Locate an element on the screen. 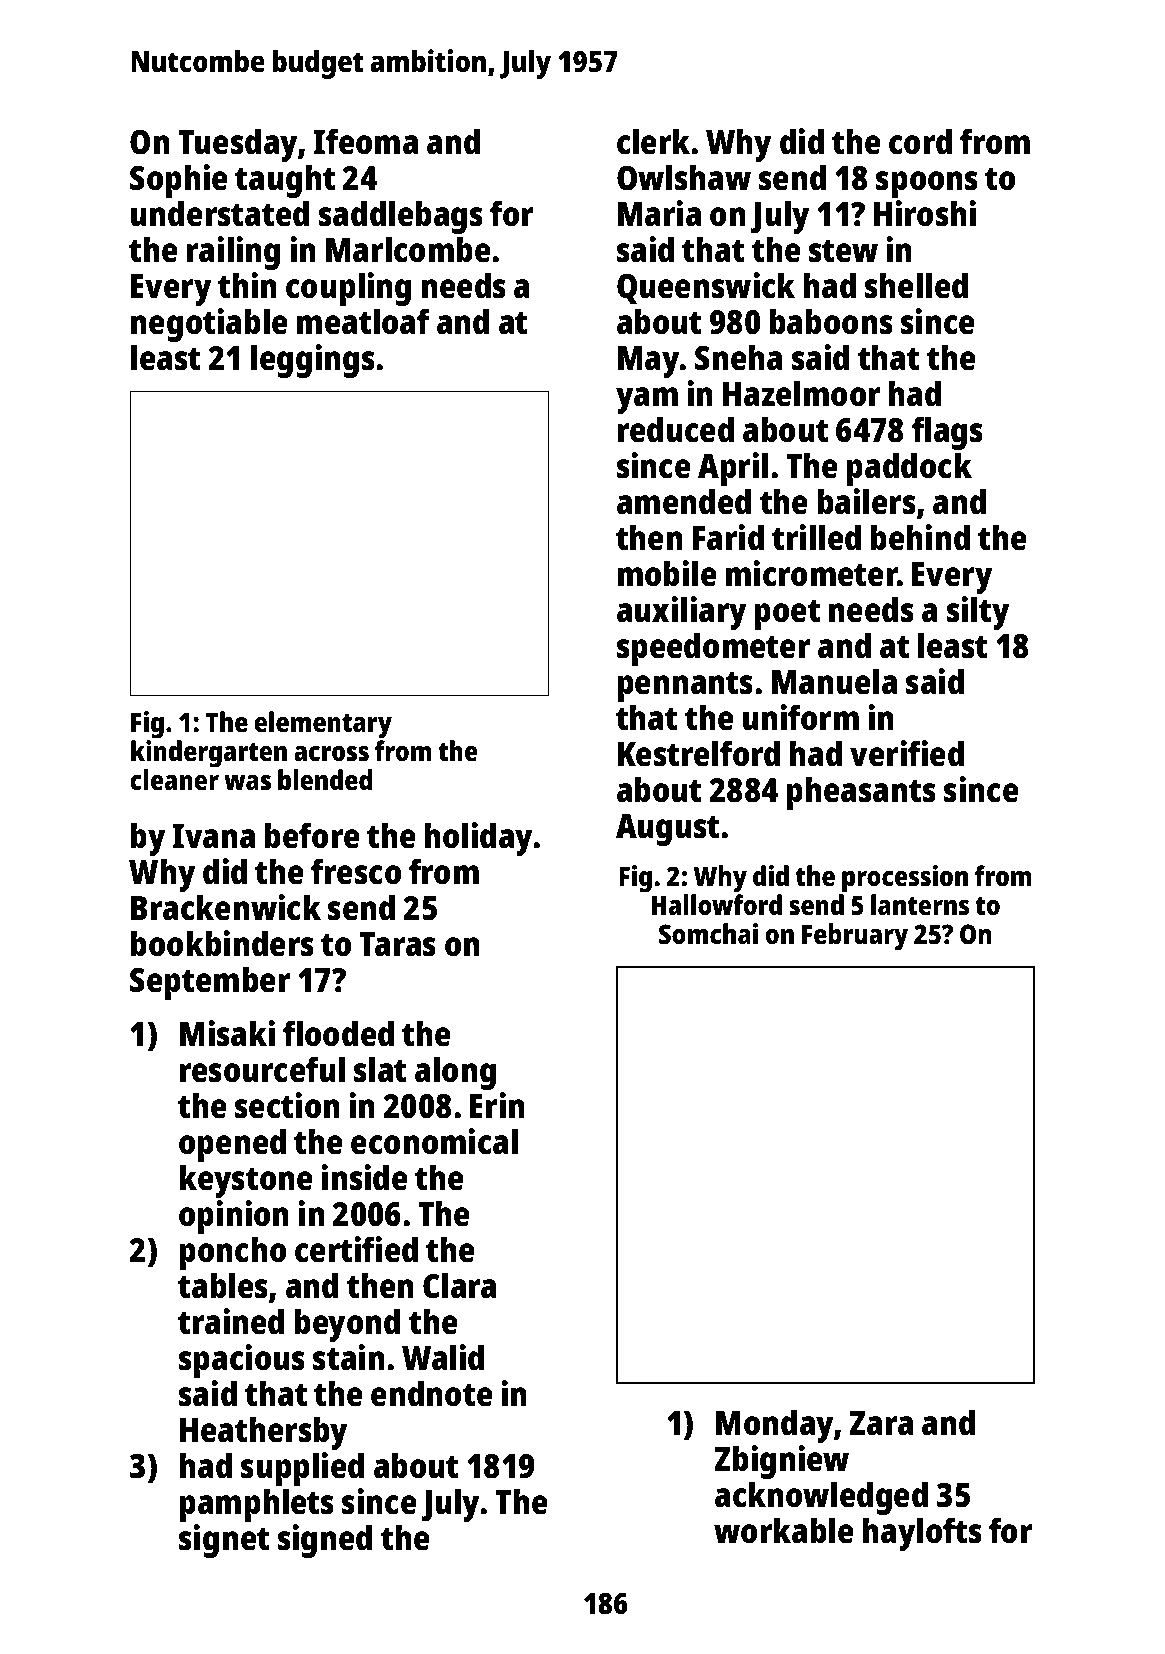  Sophie is located at coordinates (179, 181).
